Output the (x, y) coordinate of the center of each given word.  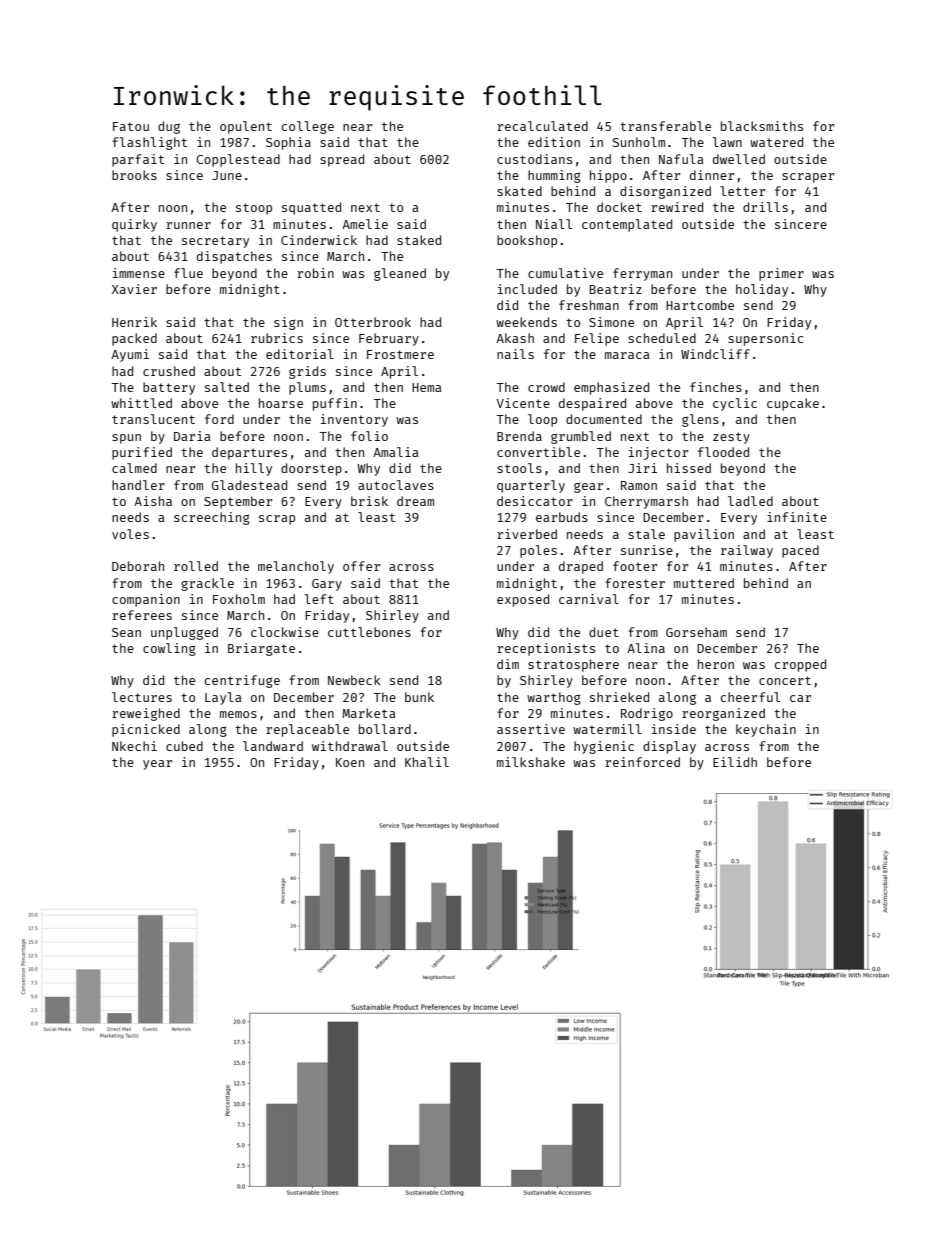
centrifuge (242, 681)
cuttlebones (369, 632)
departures (249, 453)
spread (342, 160)
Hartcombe (700, 305)
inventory (354, 420)
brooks (134, 175)
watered (776, 142)
